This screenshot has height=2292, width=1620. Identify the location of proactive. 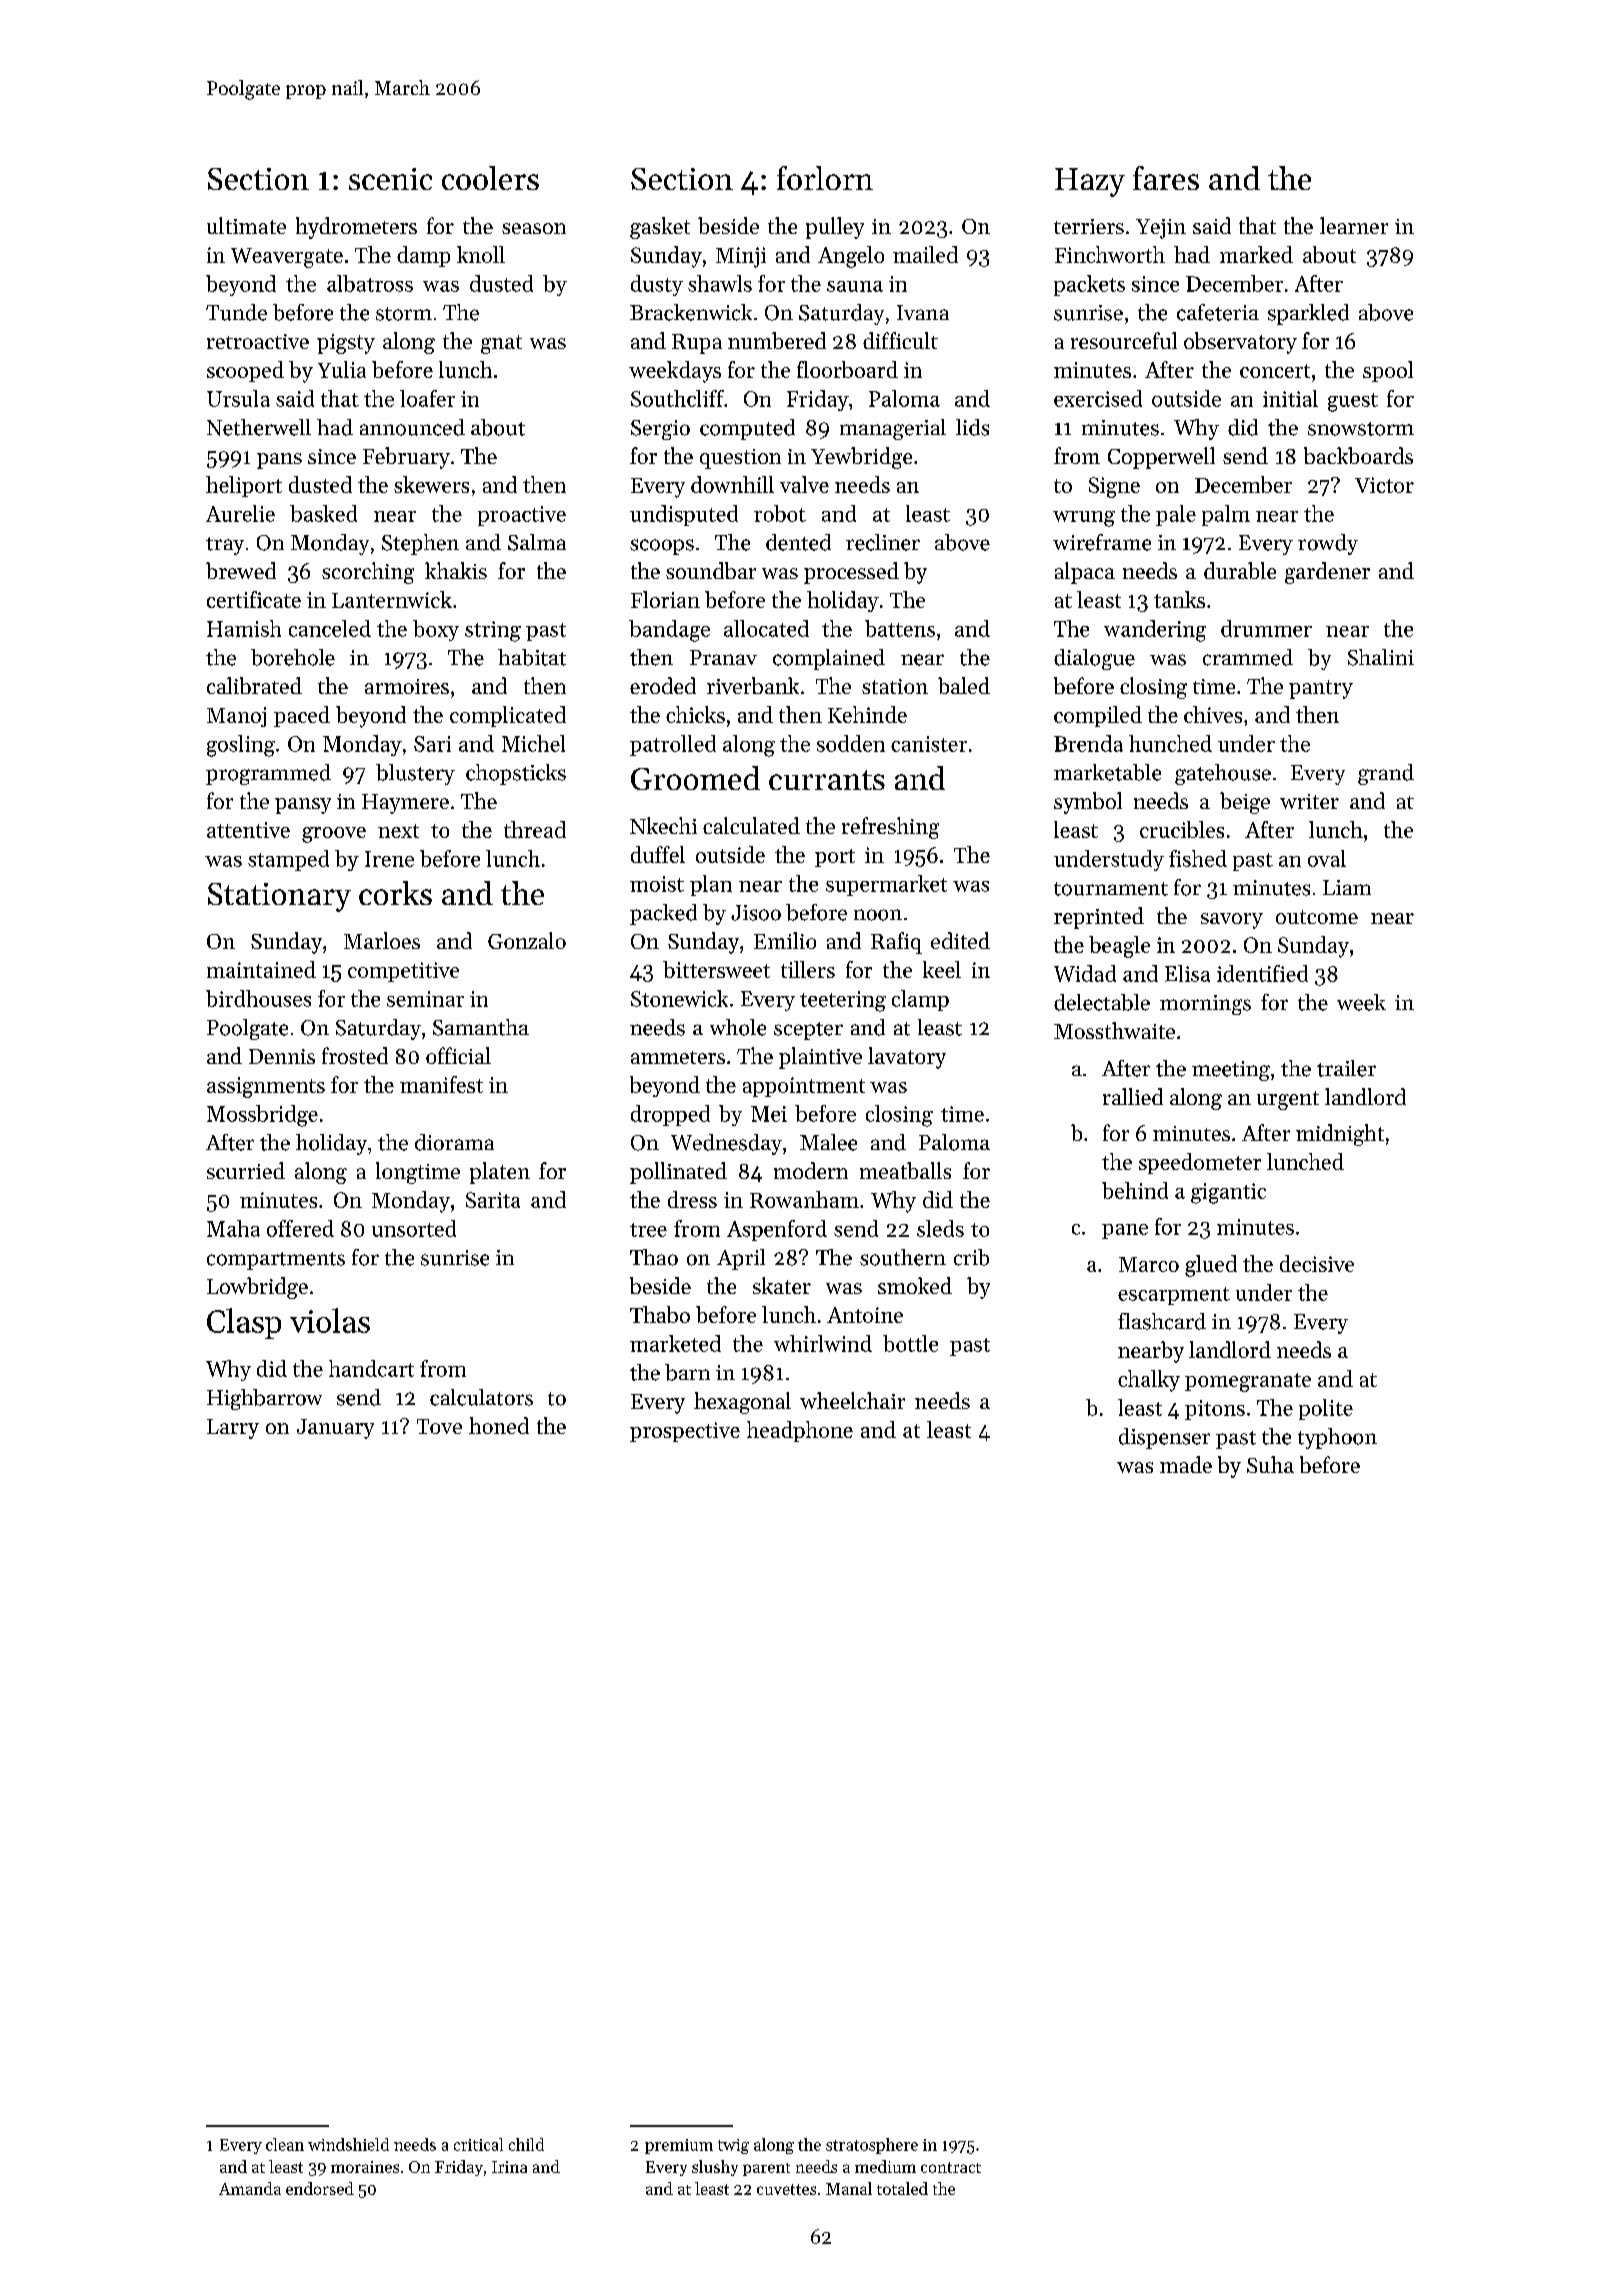
(522, 516).
